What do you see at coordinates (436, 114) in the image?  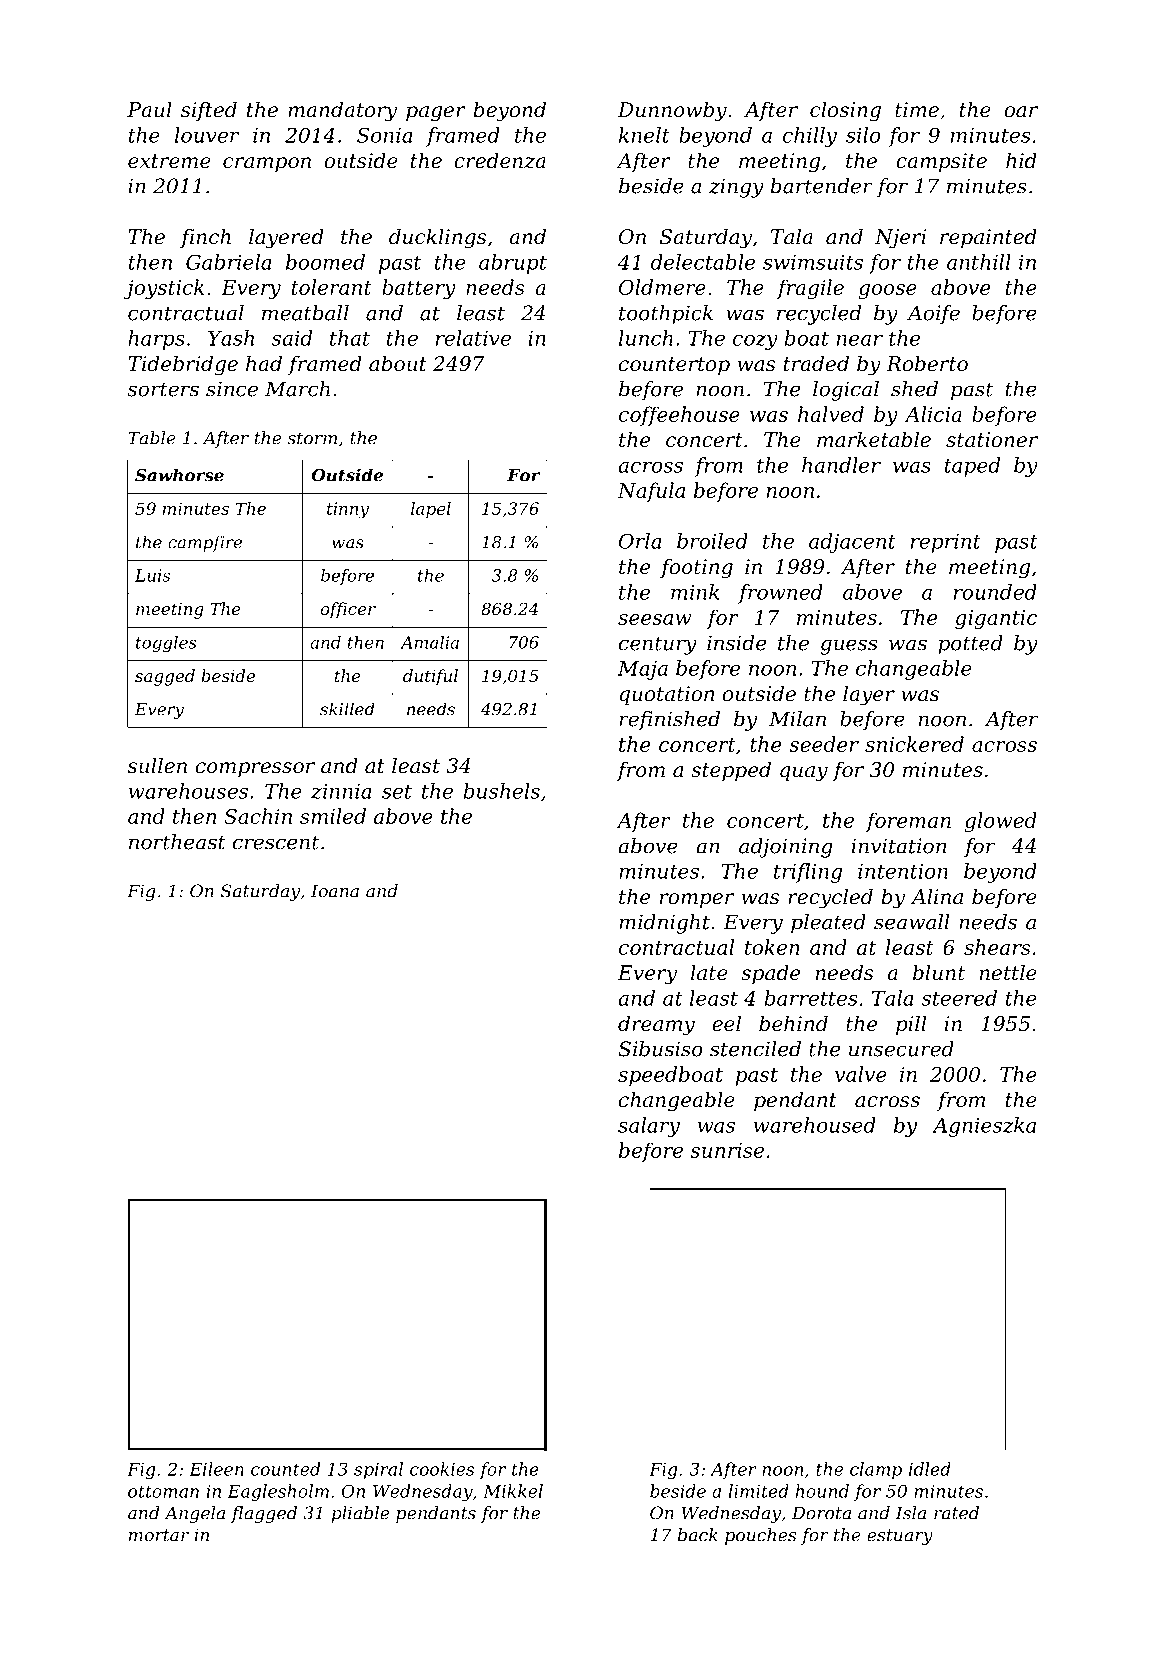 I see `pager` at bounding box center [436, 114].
